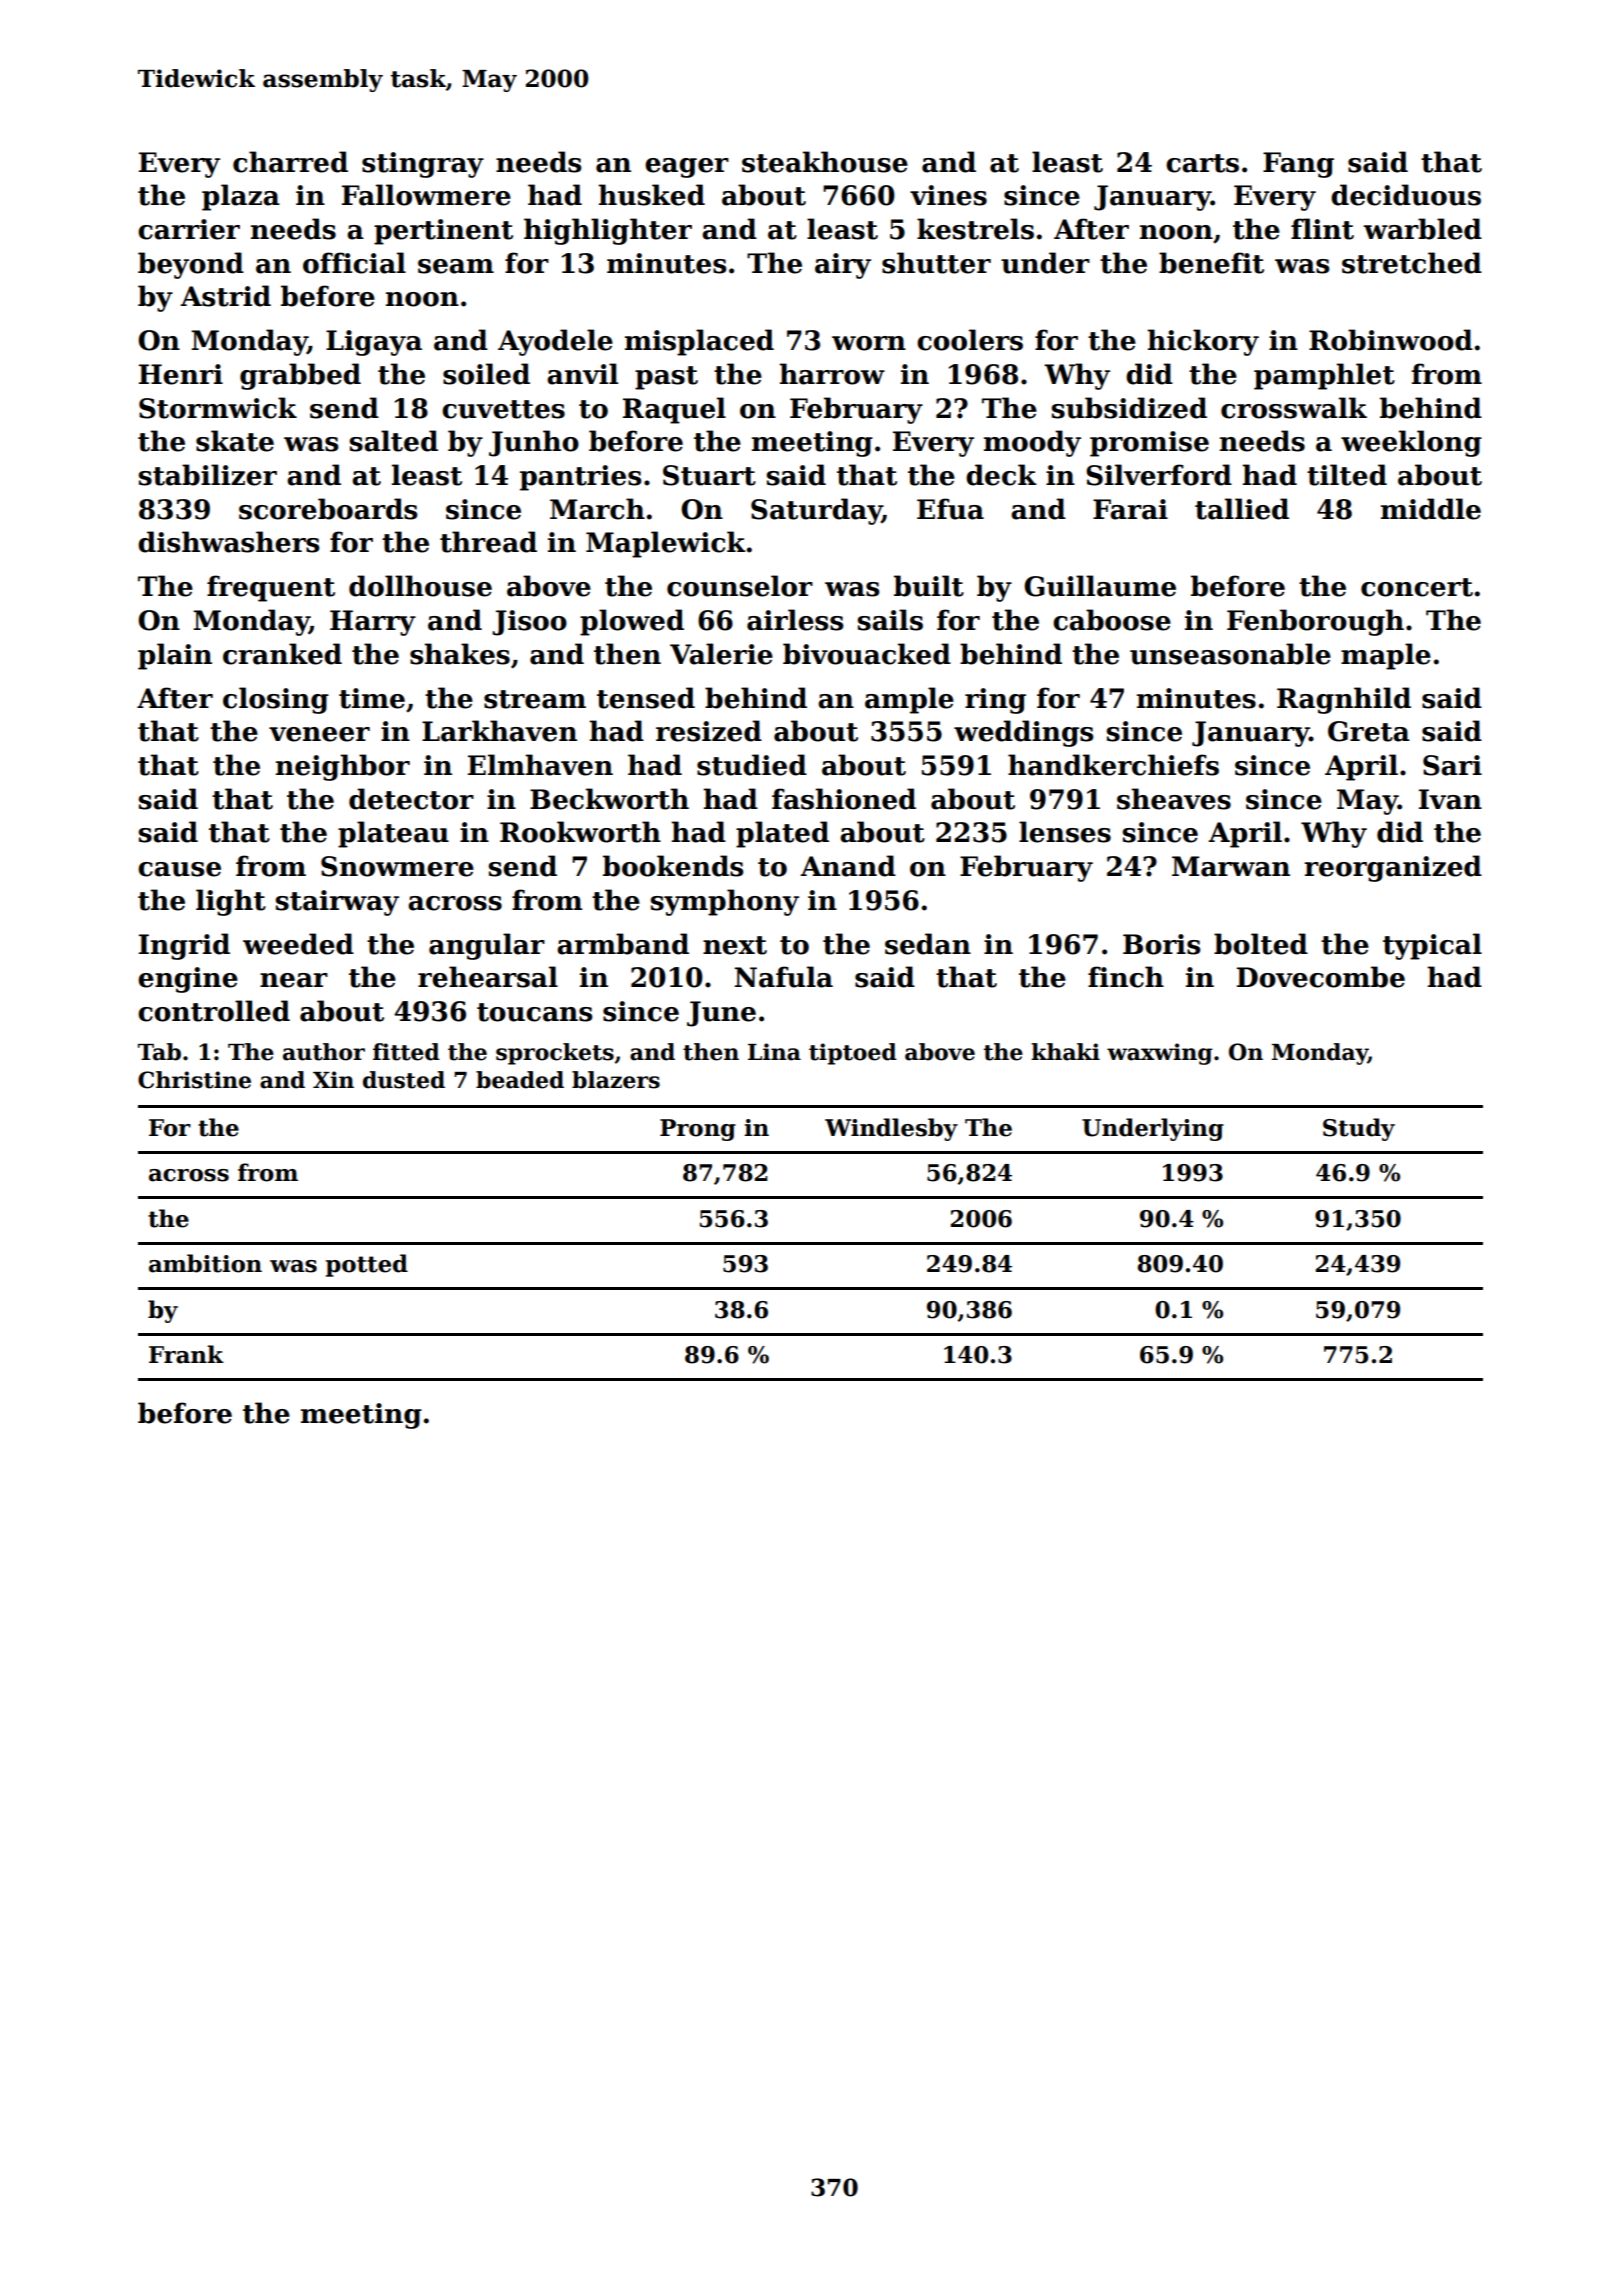 This image has height=2292, width=1620. Describe the element at coordinates (825, 162) in the image. I see `steakhouse` at that location.
